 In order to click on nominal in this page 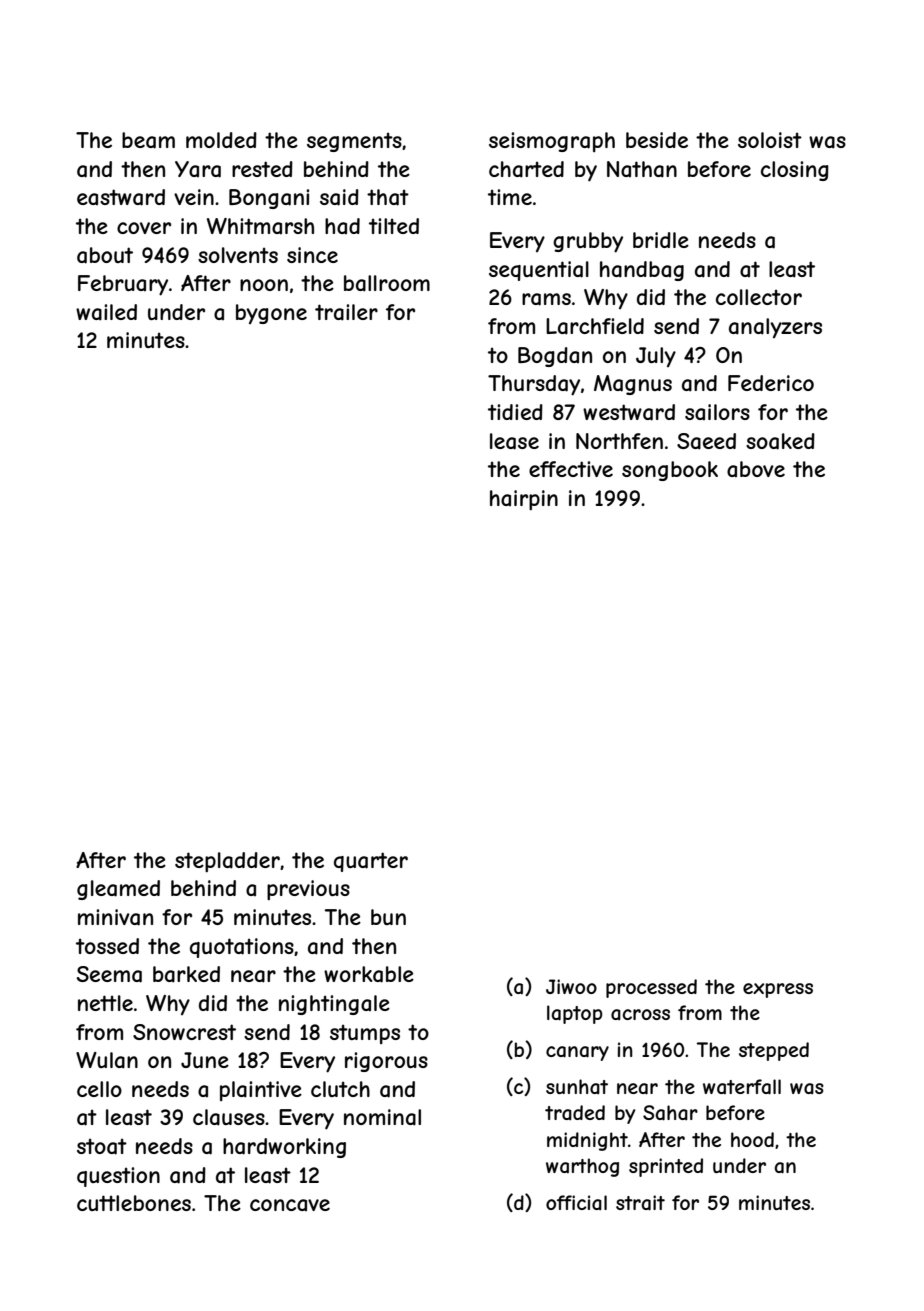, I will do `click(382, 1117)`.
